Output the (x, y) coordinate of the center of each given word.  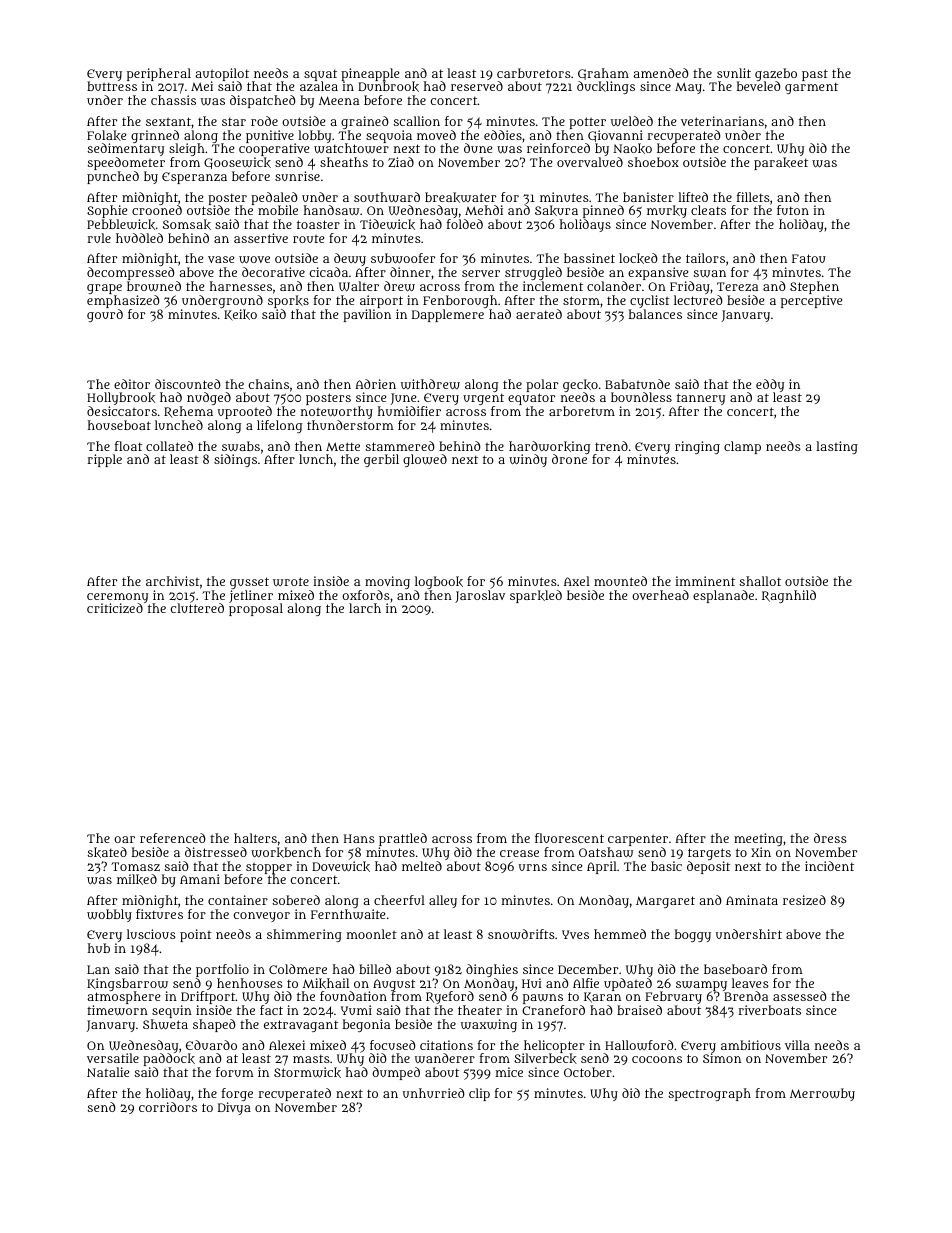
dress (830, 838)
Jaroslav (480, 596)
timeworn (117, 1010)
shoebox (653, 162)
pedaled (274, 199)
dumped (396, 1073)
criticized (115, 608)
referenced (173, 838)
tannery (701, 399)
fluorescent (569, 838)
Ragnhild (789, 596)
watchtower (351, 149)
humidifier (409, 411)
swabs (241, 446)
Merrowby (822, 1094)
